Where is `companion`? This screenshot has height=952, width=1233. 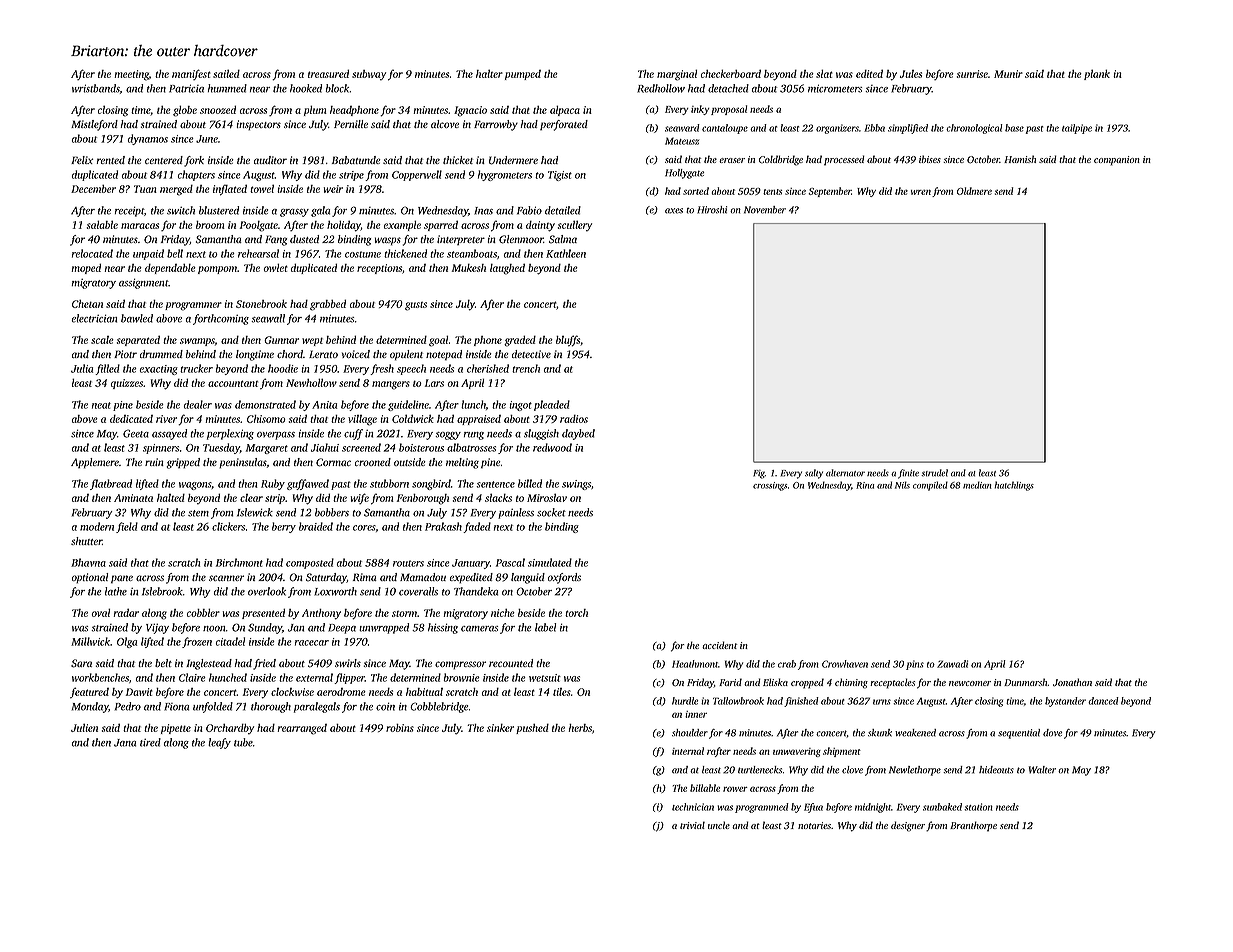
companion is located at coordinates (1117, 161).
